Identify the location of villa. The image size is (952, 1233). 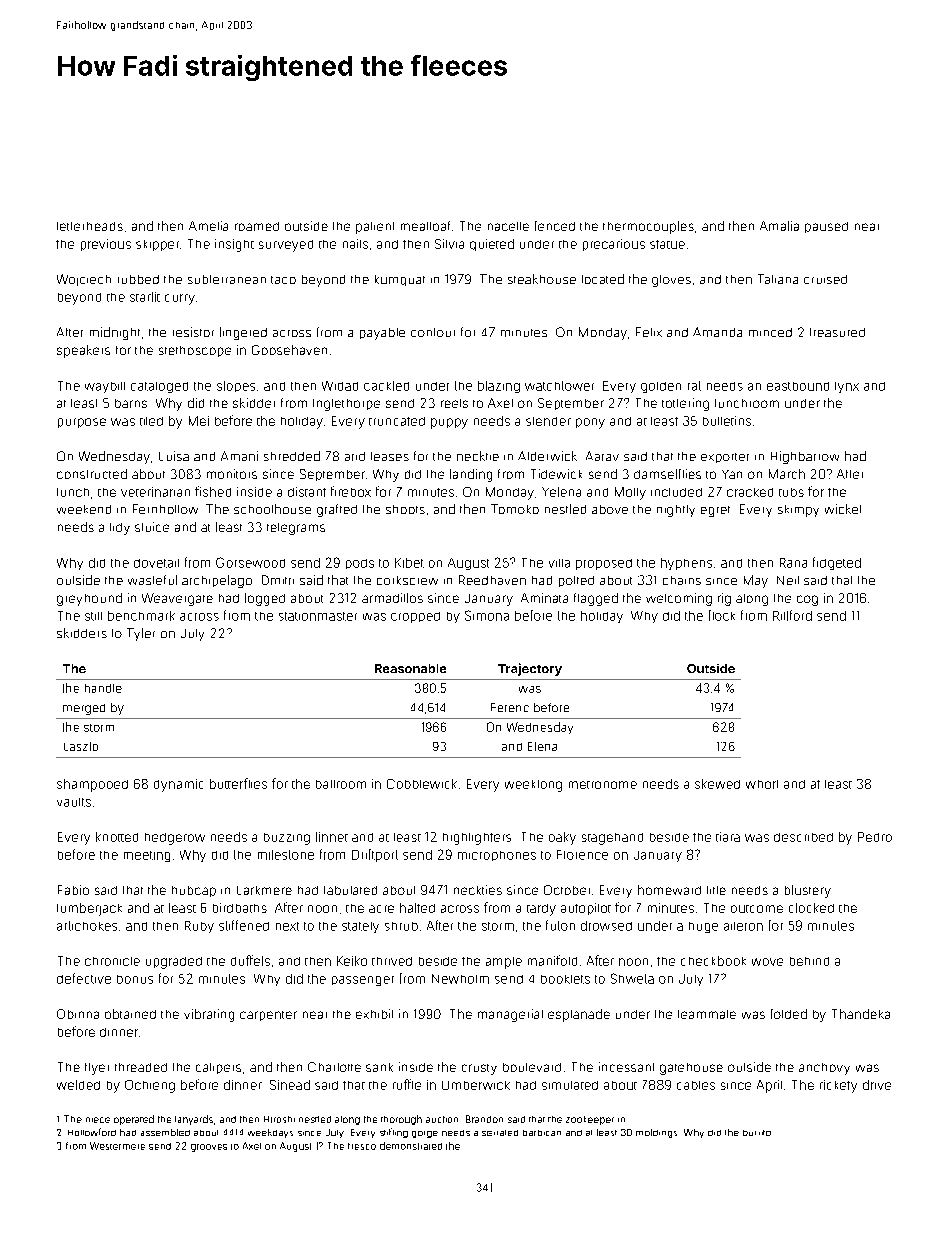
(559, 563).
